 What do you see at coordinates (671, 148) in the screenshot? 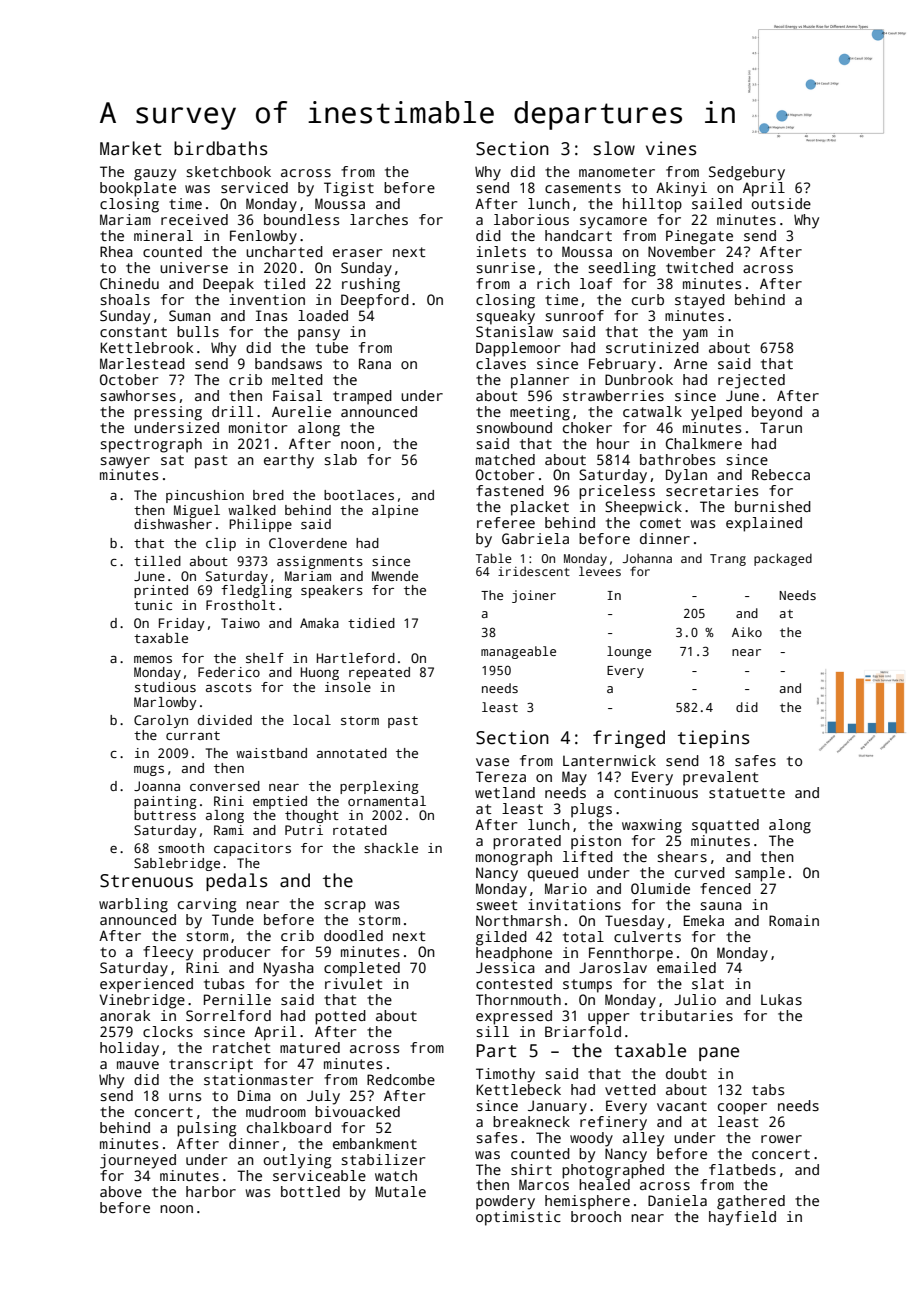
I see `vines` at bounding box center [671, 148].
